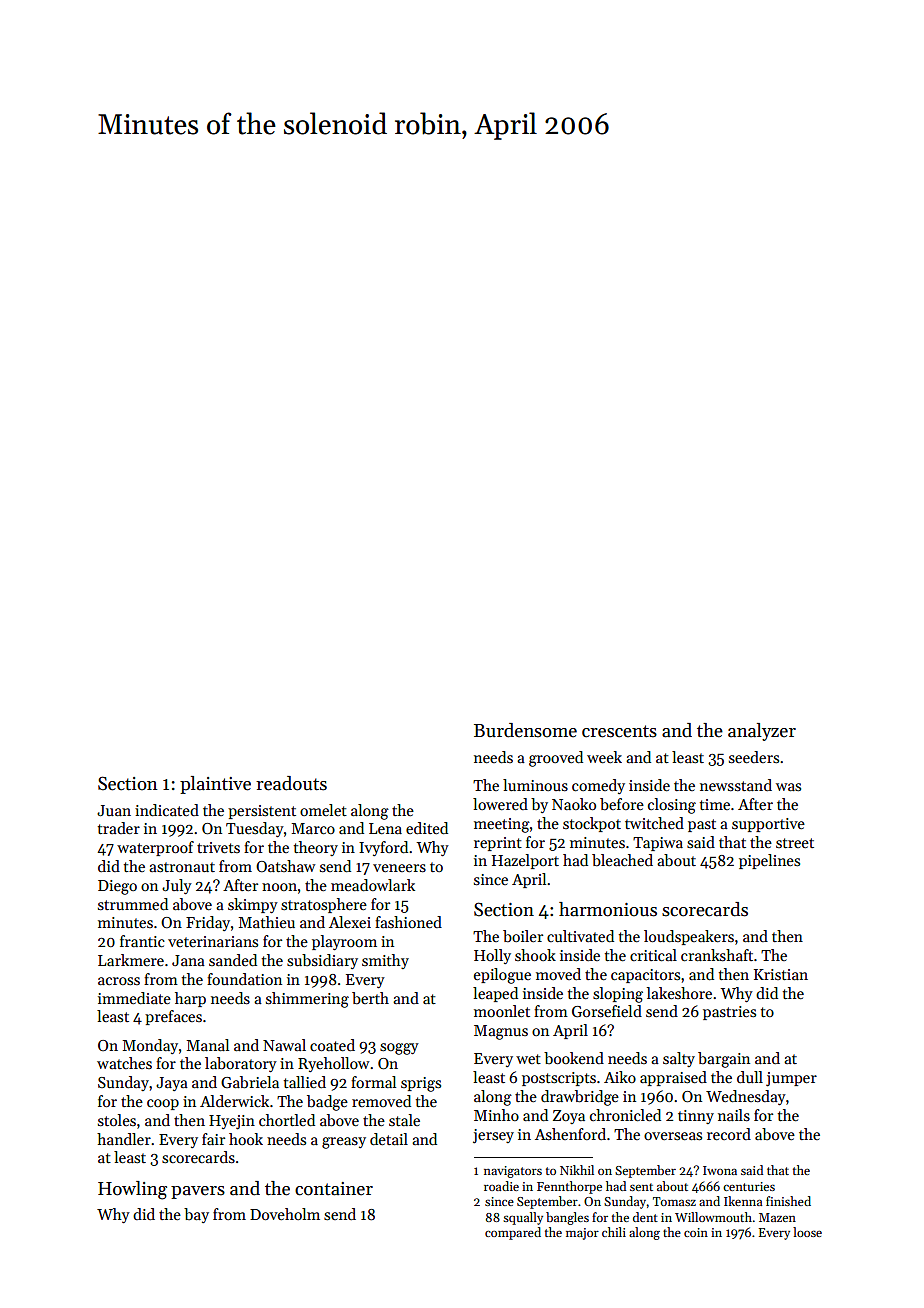 The height and width of the screenshot is (1308, 924). What do you see at coordinates (807, 1232) in the screenshot?
I see `loose` at bounding box center [807, 1232].
